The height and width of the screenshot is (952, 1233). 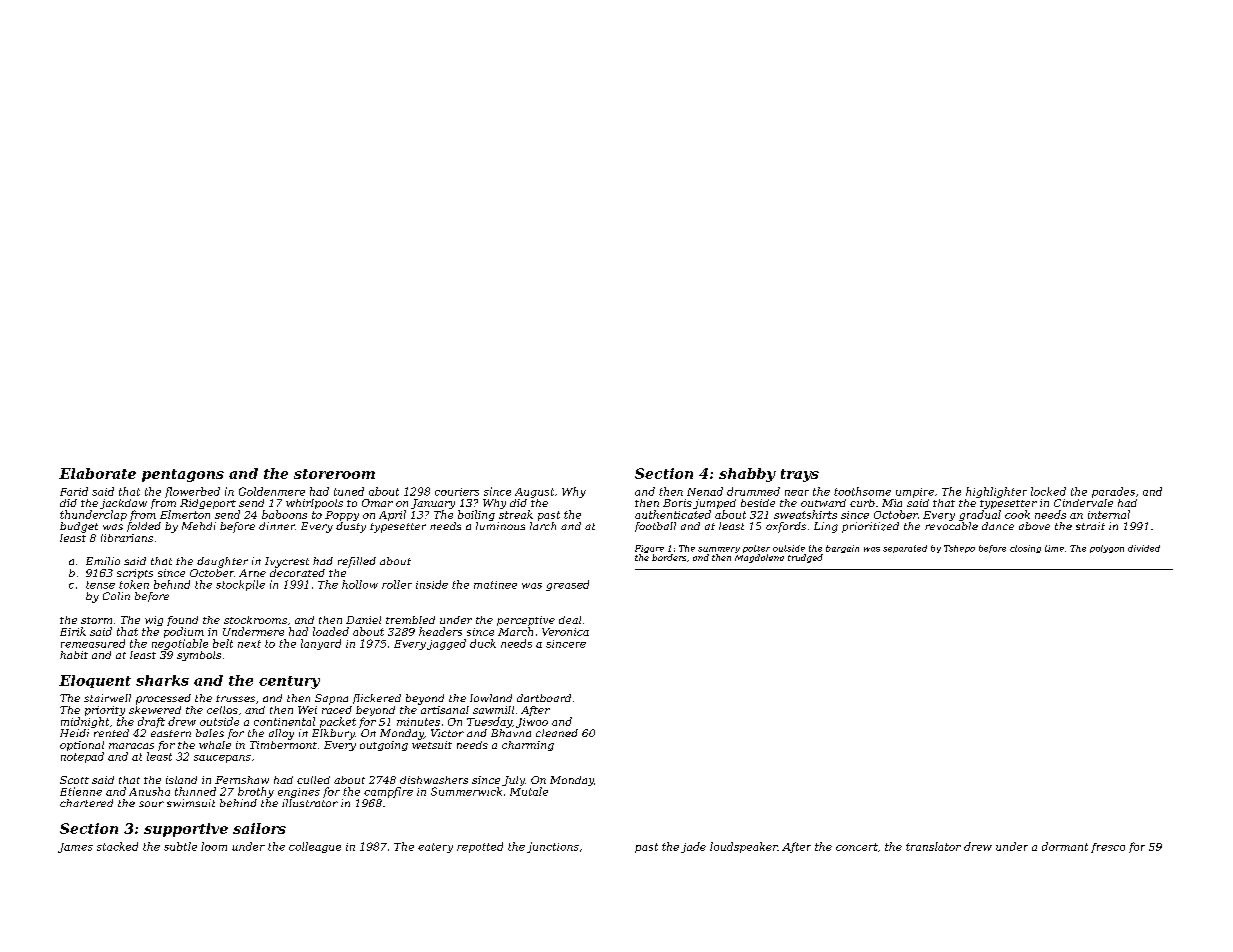 What do you see at coordinates (74, 780) in the screenshot?
I see `Scott` at bounding box center [74, 780].
